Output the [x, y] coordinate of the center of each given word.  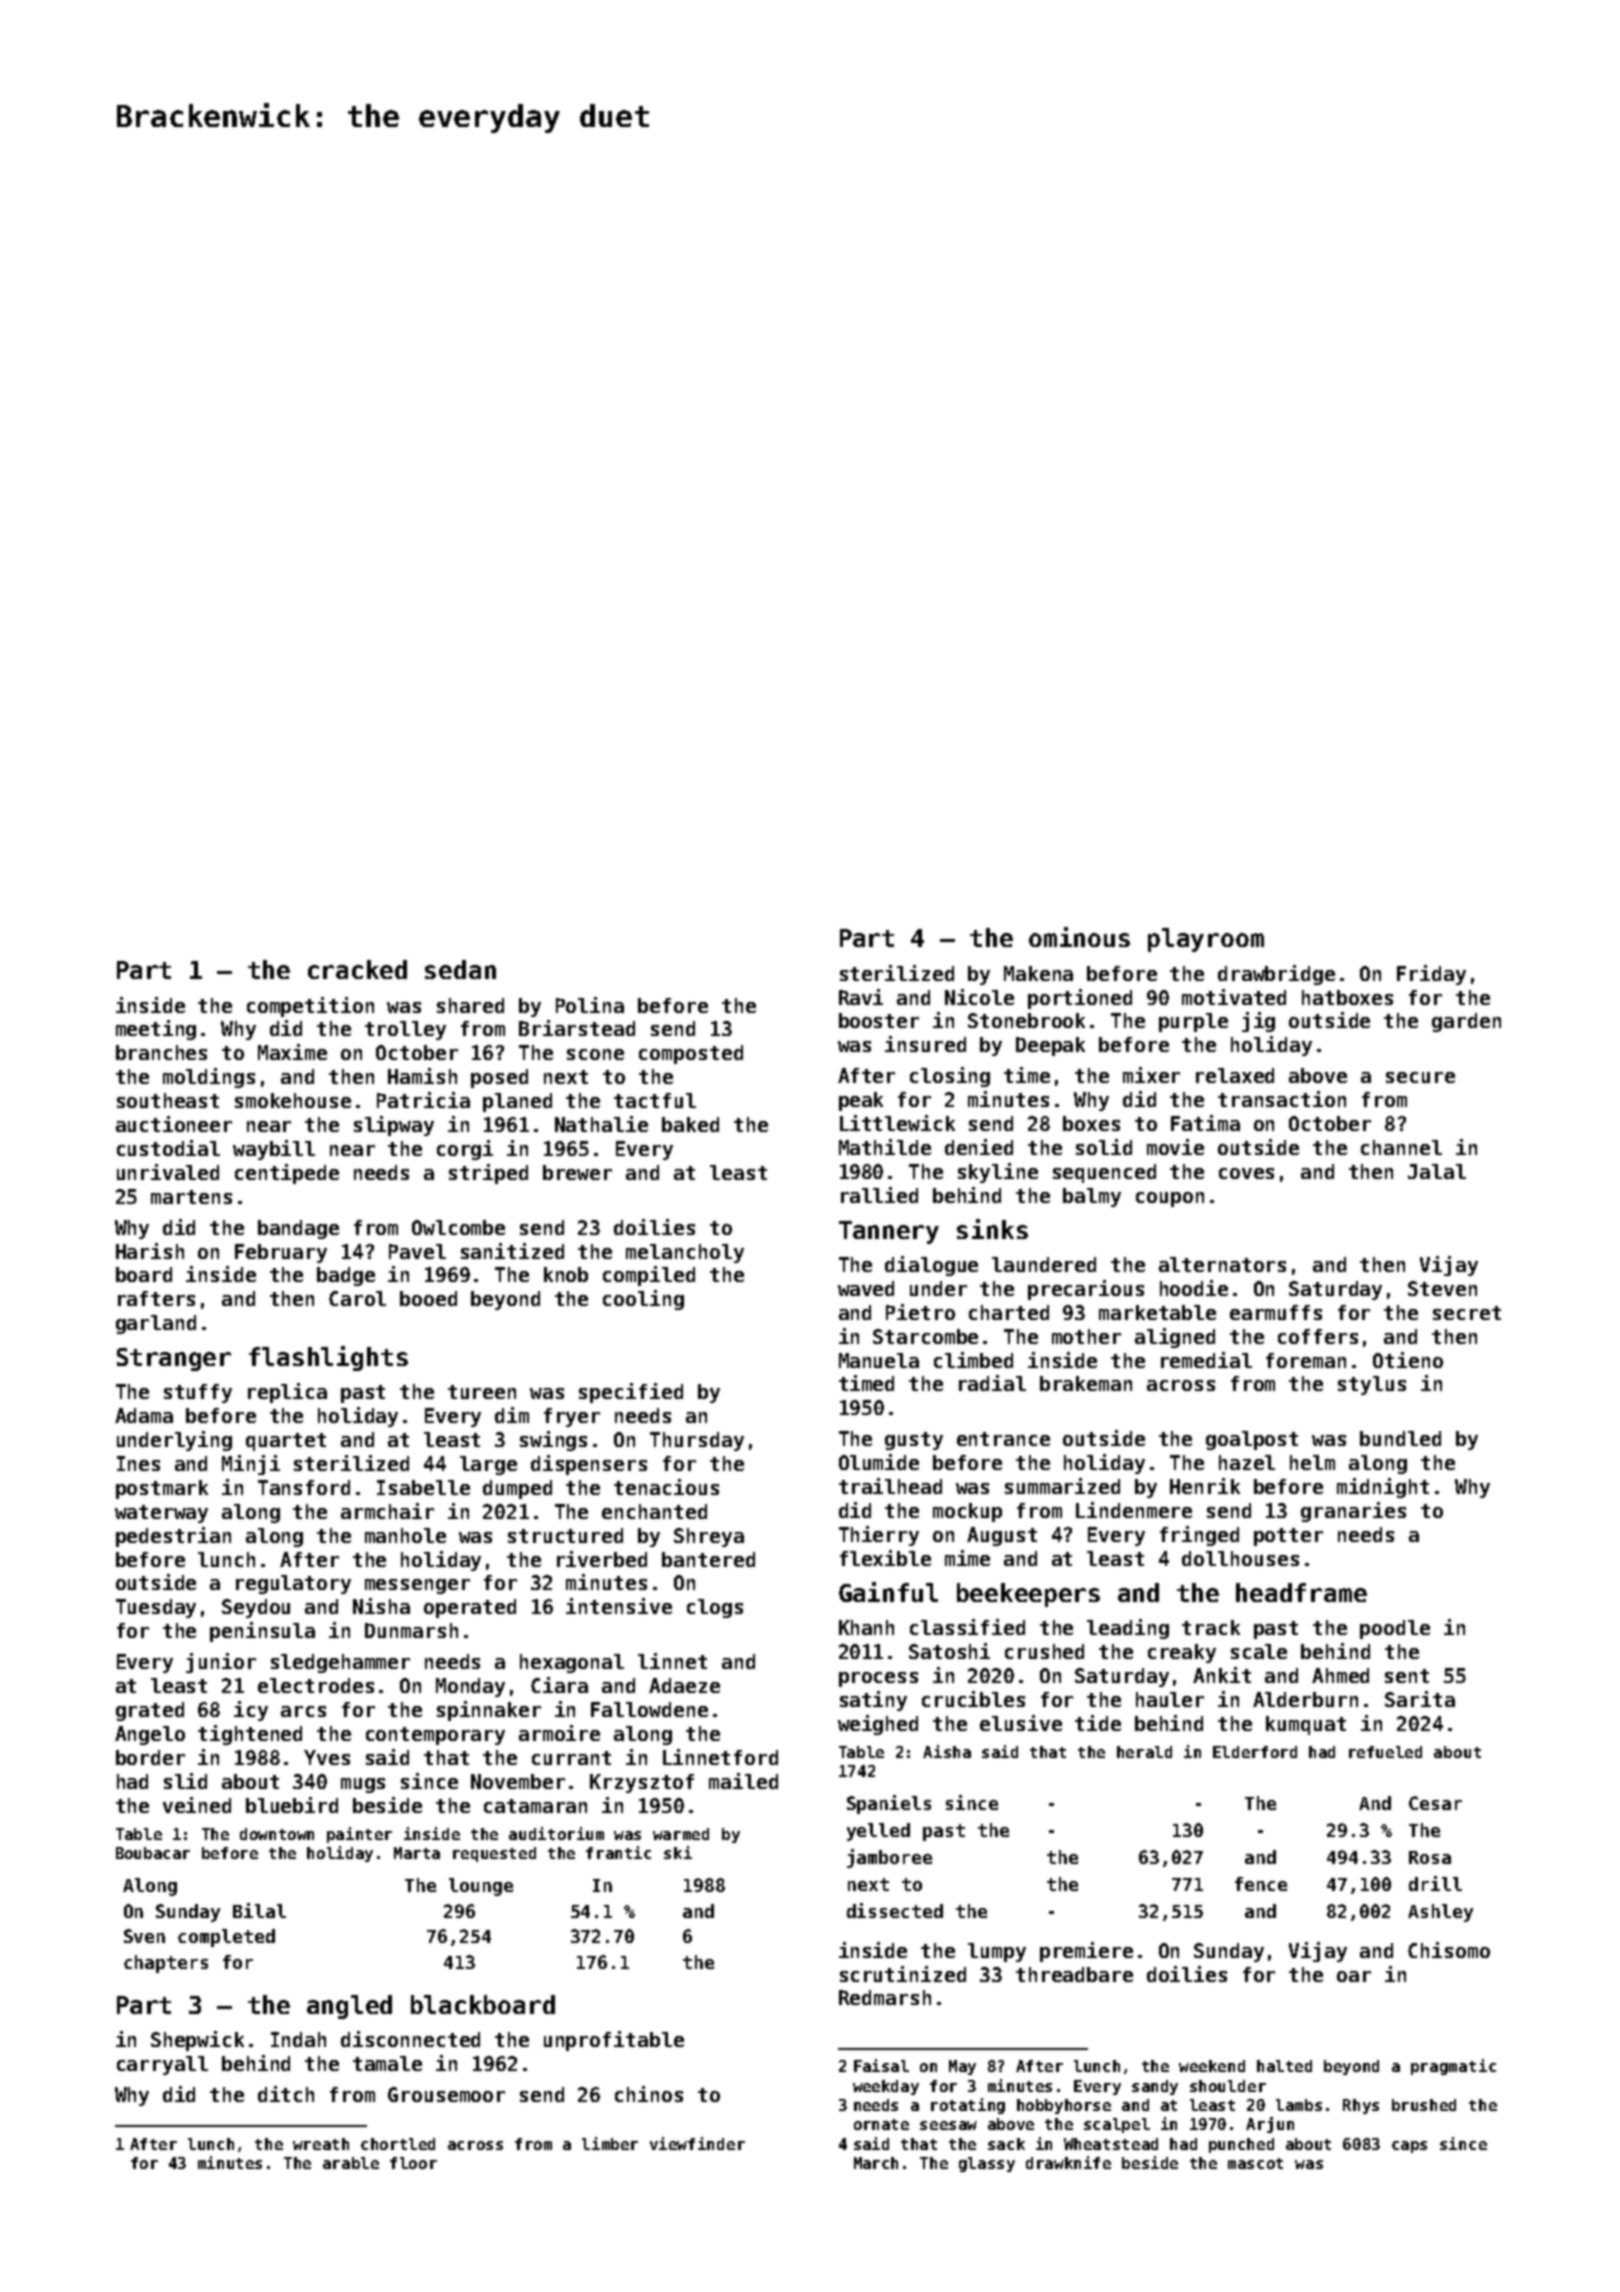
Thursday [697, 1441]
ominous [1079, 937]
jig [1258, 1022]
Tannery [889, 1232]
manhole [405, 1535]
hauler [1170, 1699]
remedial [1206, 1360]
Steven [1442, 1288]
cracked [357, 969]
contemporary [435, 1736]
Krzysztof [642, 1783]
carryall [162, 2065]
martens [191, 1197]
